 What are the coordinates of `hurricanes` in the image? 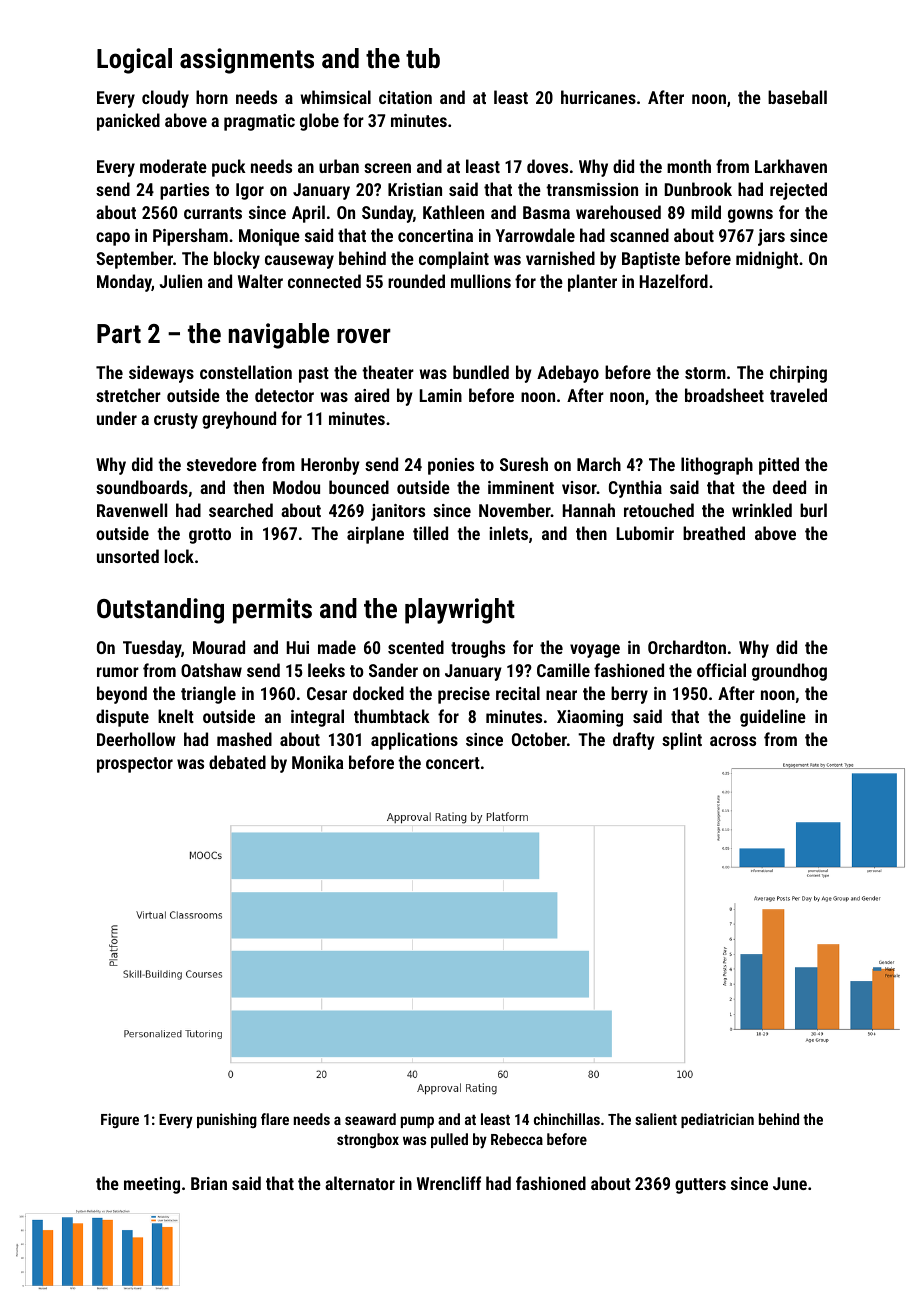 It's located at (598, 97).
